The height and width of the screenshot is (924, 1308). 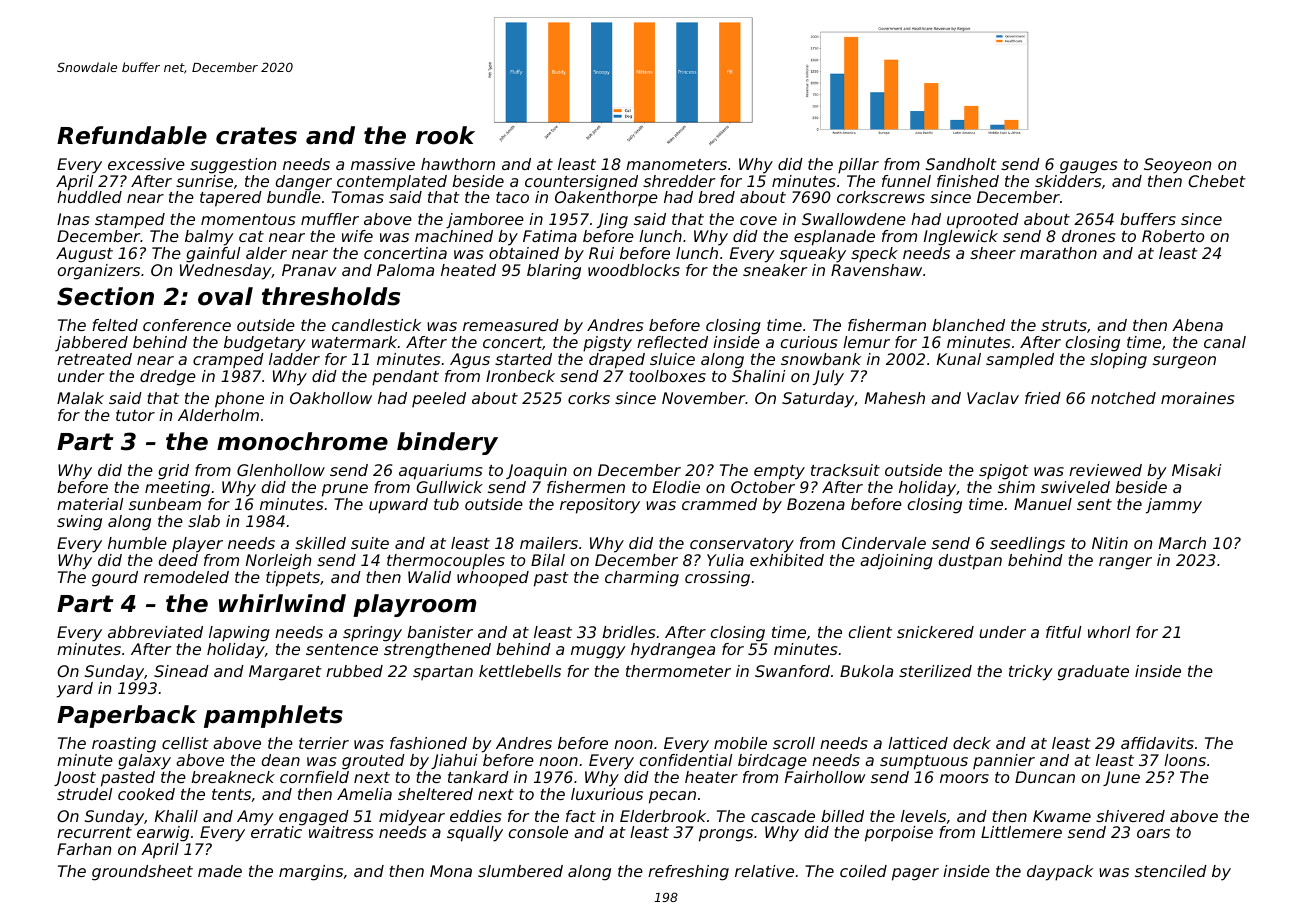 What do you see at coordinates (858, 166) in the screenshot?
I see `pillar` at bounding box center [858, 166].
